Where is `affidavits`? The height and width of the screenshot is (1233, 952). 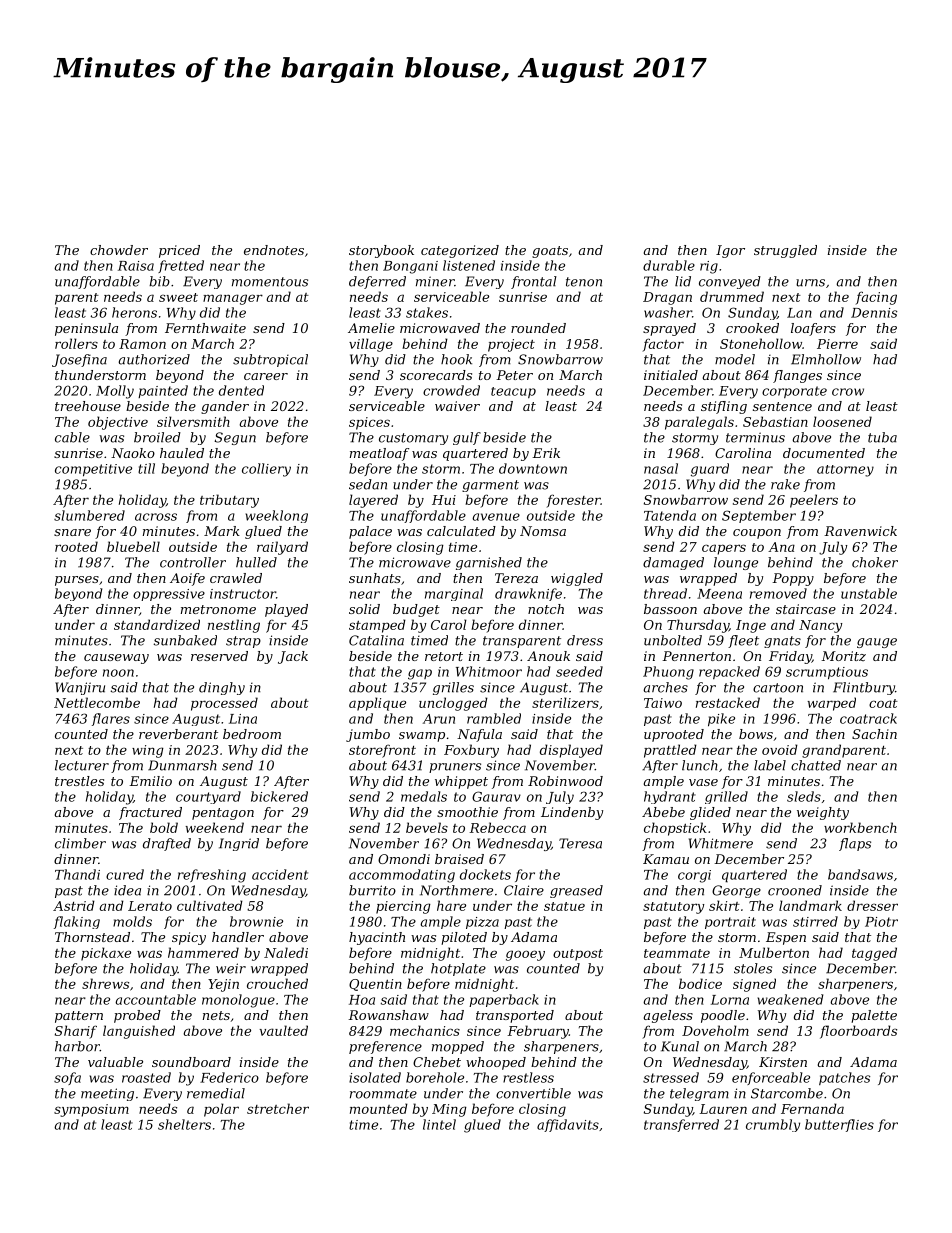 affidavits is located at coordinates (568, 1125).
